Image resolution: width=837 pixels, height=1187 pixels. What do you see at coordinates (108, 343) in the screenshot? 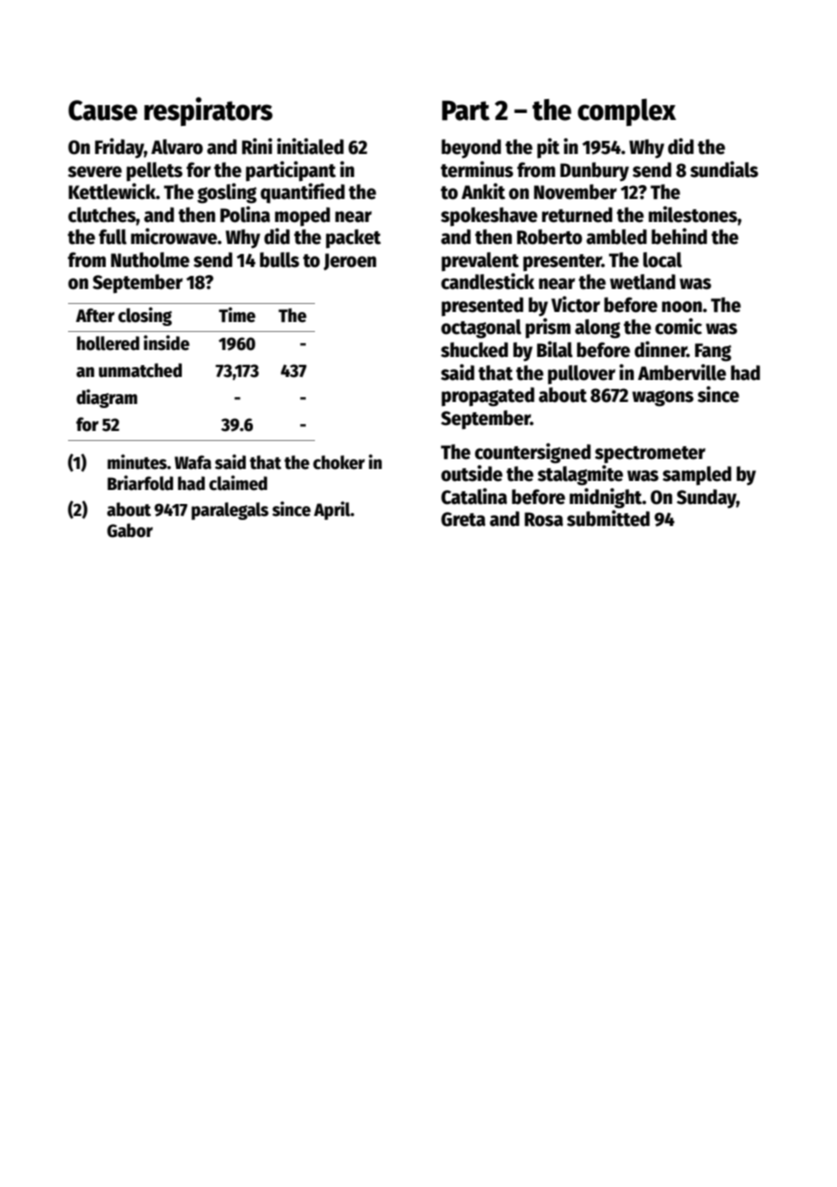
I see `hollered` at bounding box center [108, 343].
